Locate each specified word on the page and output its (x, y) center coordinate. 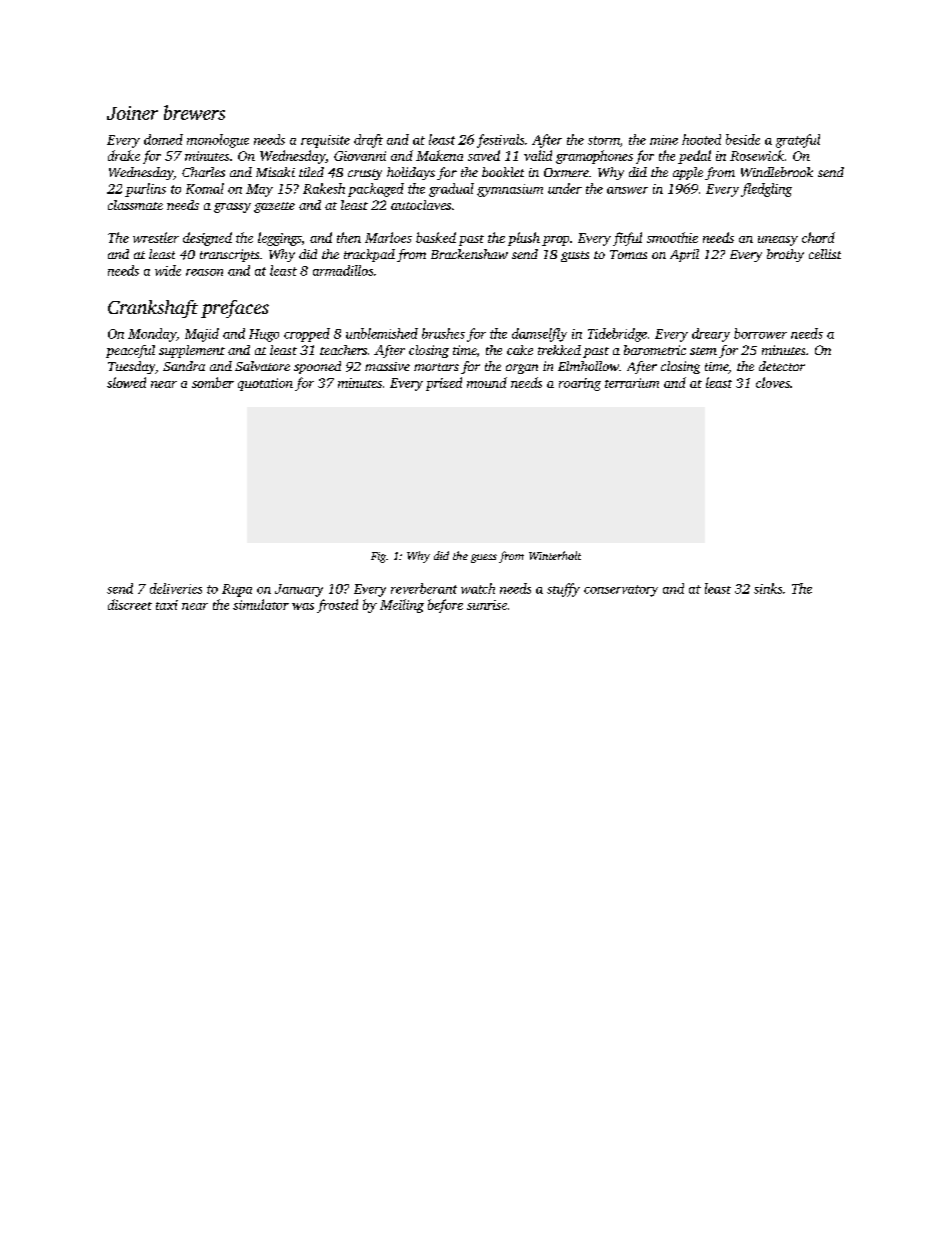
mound (487, 382)
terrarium (632, 383)
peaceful (130, 351)
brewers (194, 112)
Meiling (402, 606)
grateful (798, 141)
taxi (167, 605)
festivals (500, 141)
